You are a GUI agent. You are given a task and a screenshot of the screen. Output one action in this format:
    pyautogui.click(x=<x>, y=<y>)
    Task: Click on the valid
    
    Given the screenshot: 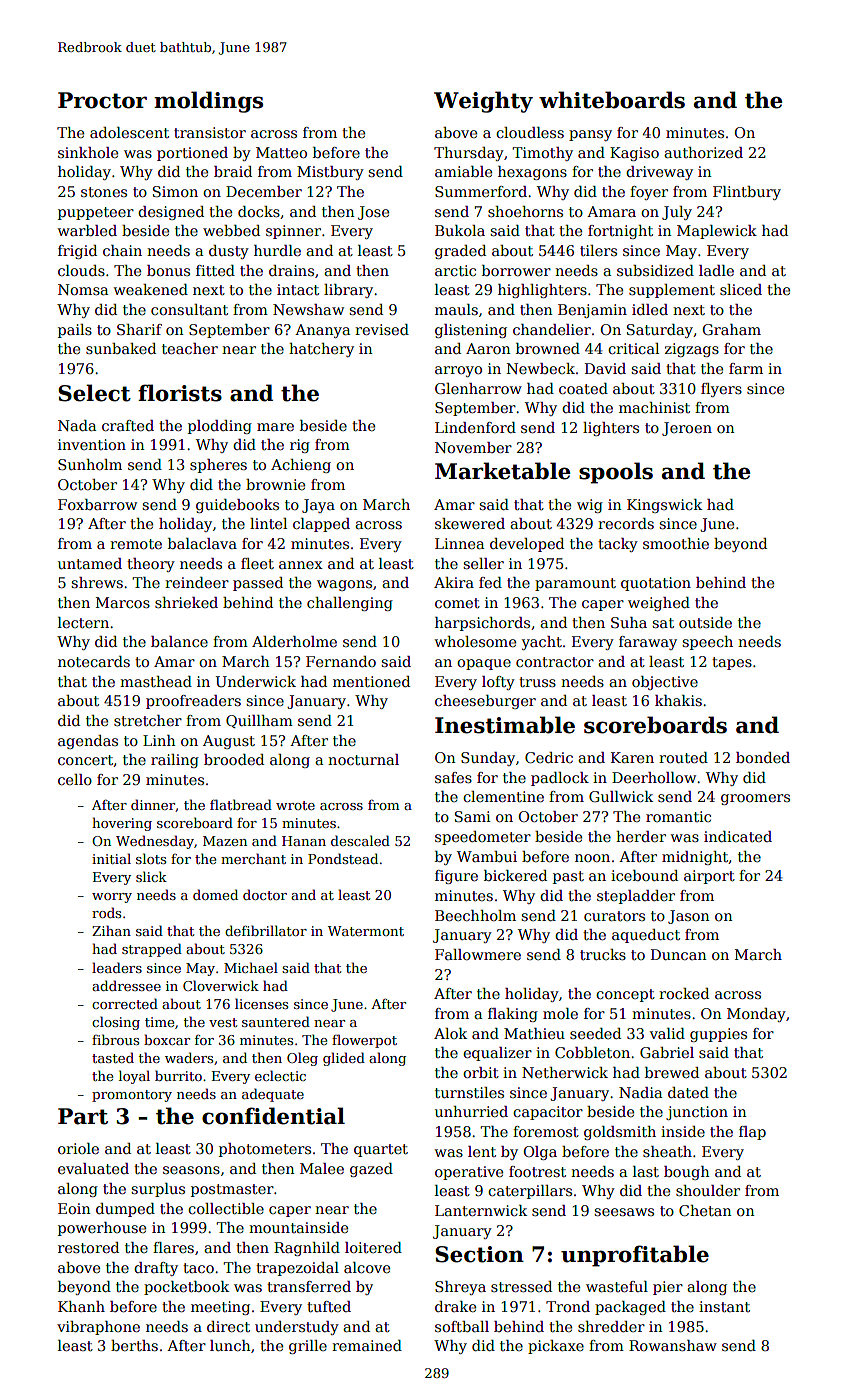 What is the action you would take?
    pyautogui.click(x=667, y=1033)
